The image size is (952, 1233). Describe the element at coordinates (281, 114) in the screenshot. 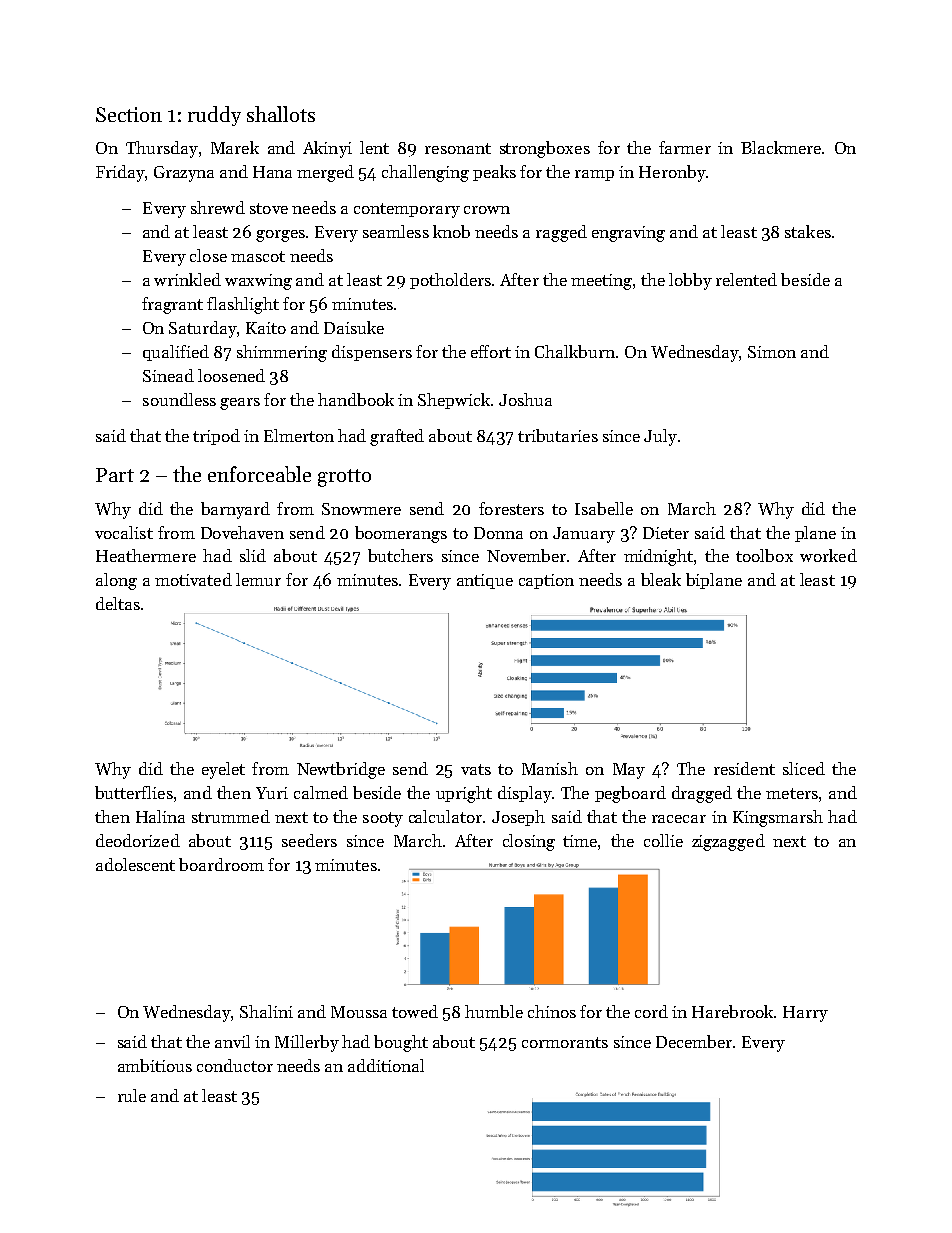

I see `shallots` at that location.
